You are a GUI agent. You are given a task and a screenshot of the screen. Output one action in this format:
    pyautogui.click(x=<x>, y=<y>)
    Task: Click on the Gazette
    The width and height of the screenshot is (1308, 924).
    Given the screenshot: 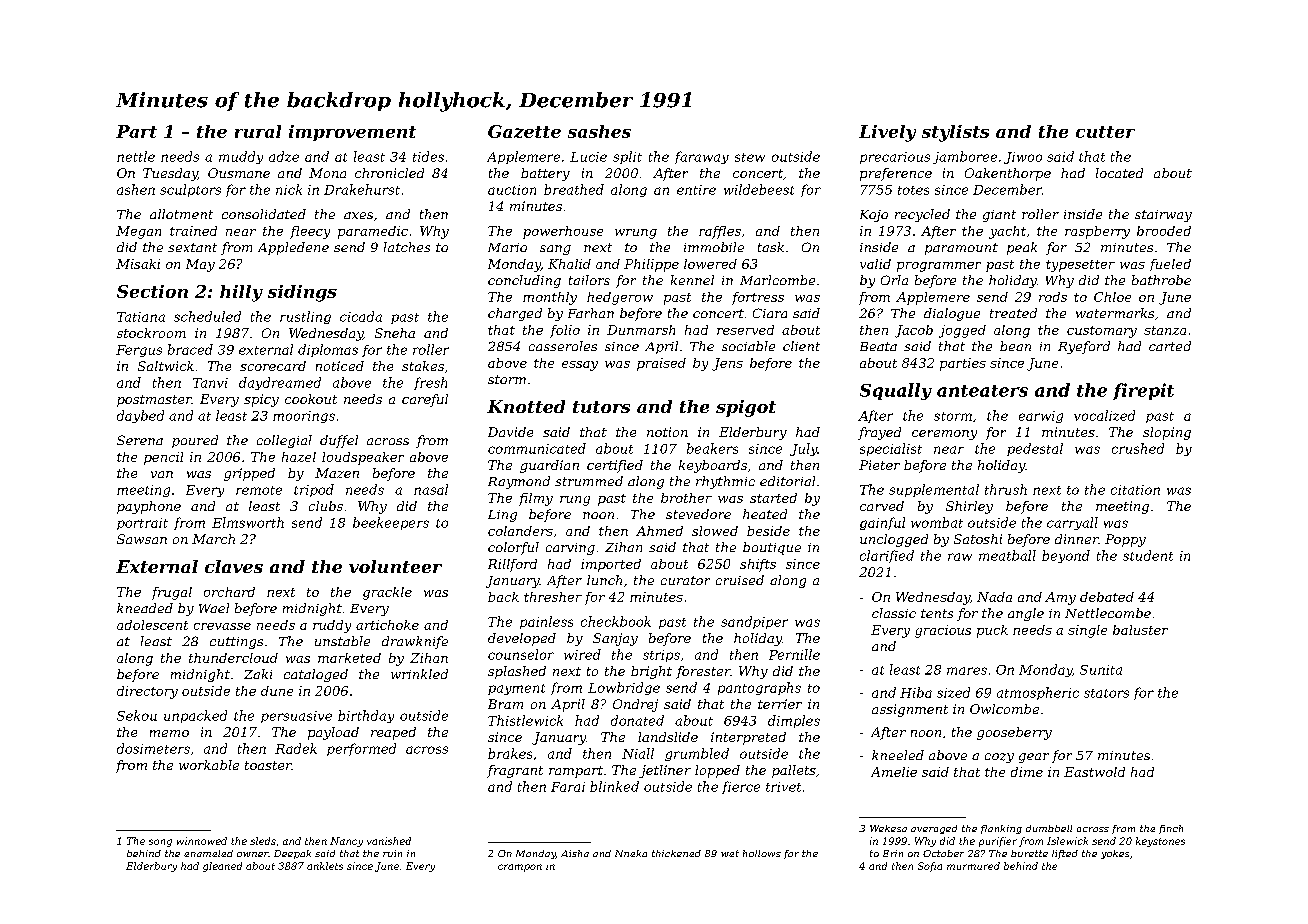 What is the action you would take?
    pyautogui.click(x=524, y=131)
